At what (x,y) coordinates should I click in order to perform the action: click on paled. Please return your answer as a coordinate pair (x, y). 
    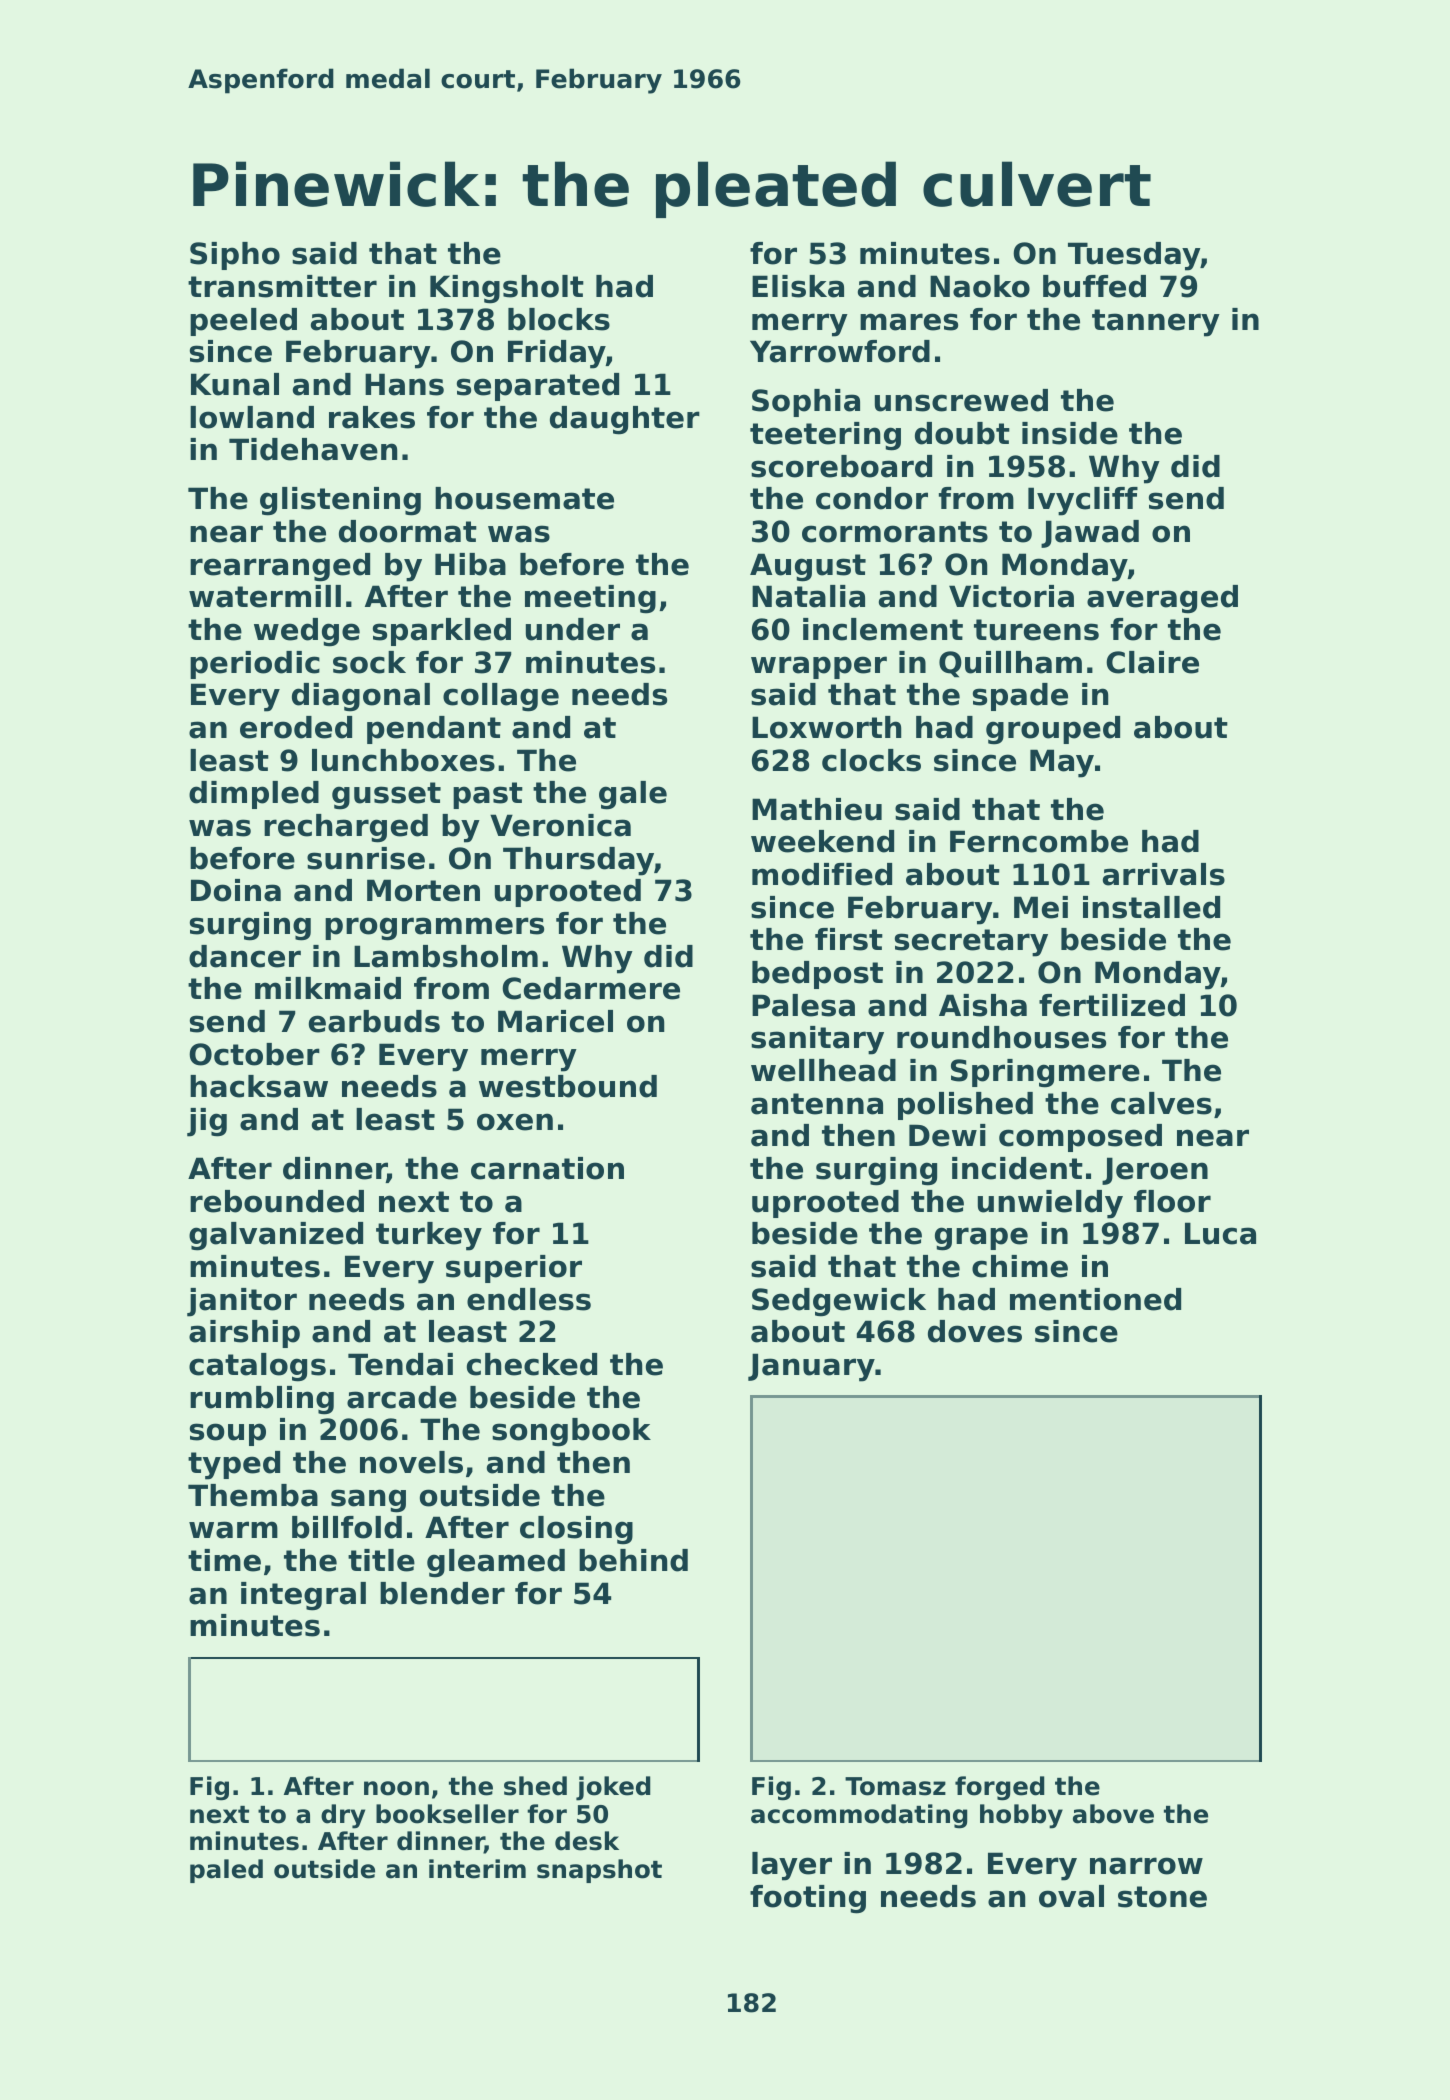
    Looking at the image, I should click on (226, 1871).
